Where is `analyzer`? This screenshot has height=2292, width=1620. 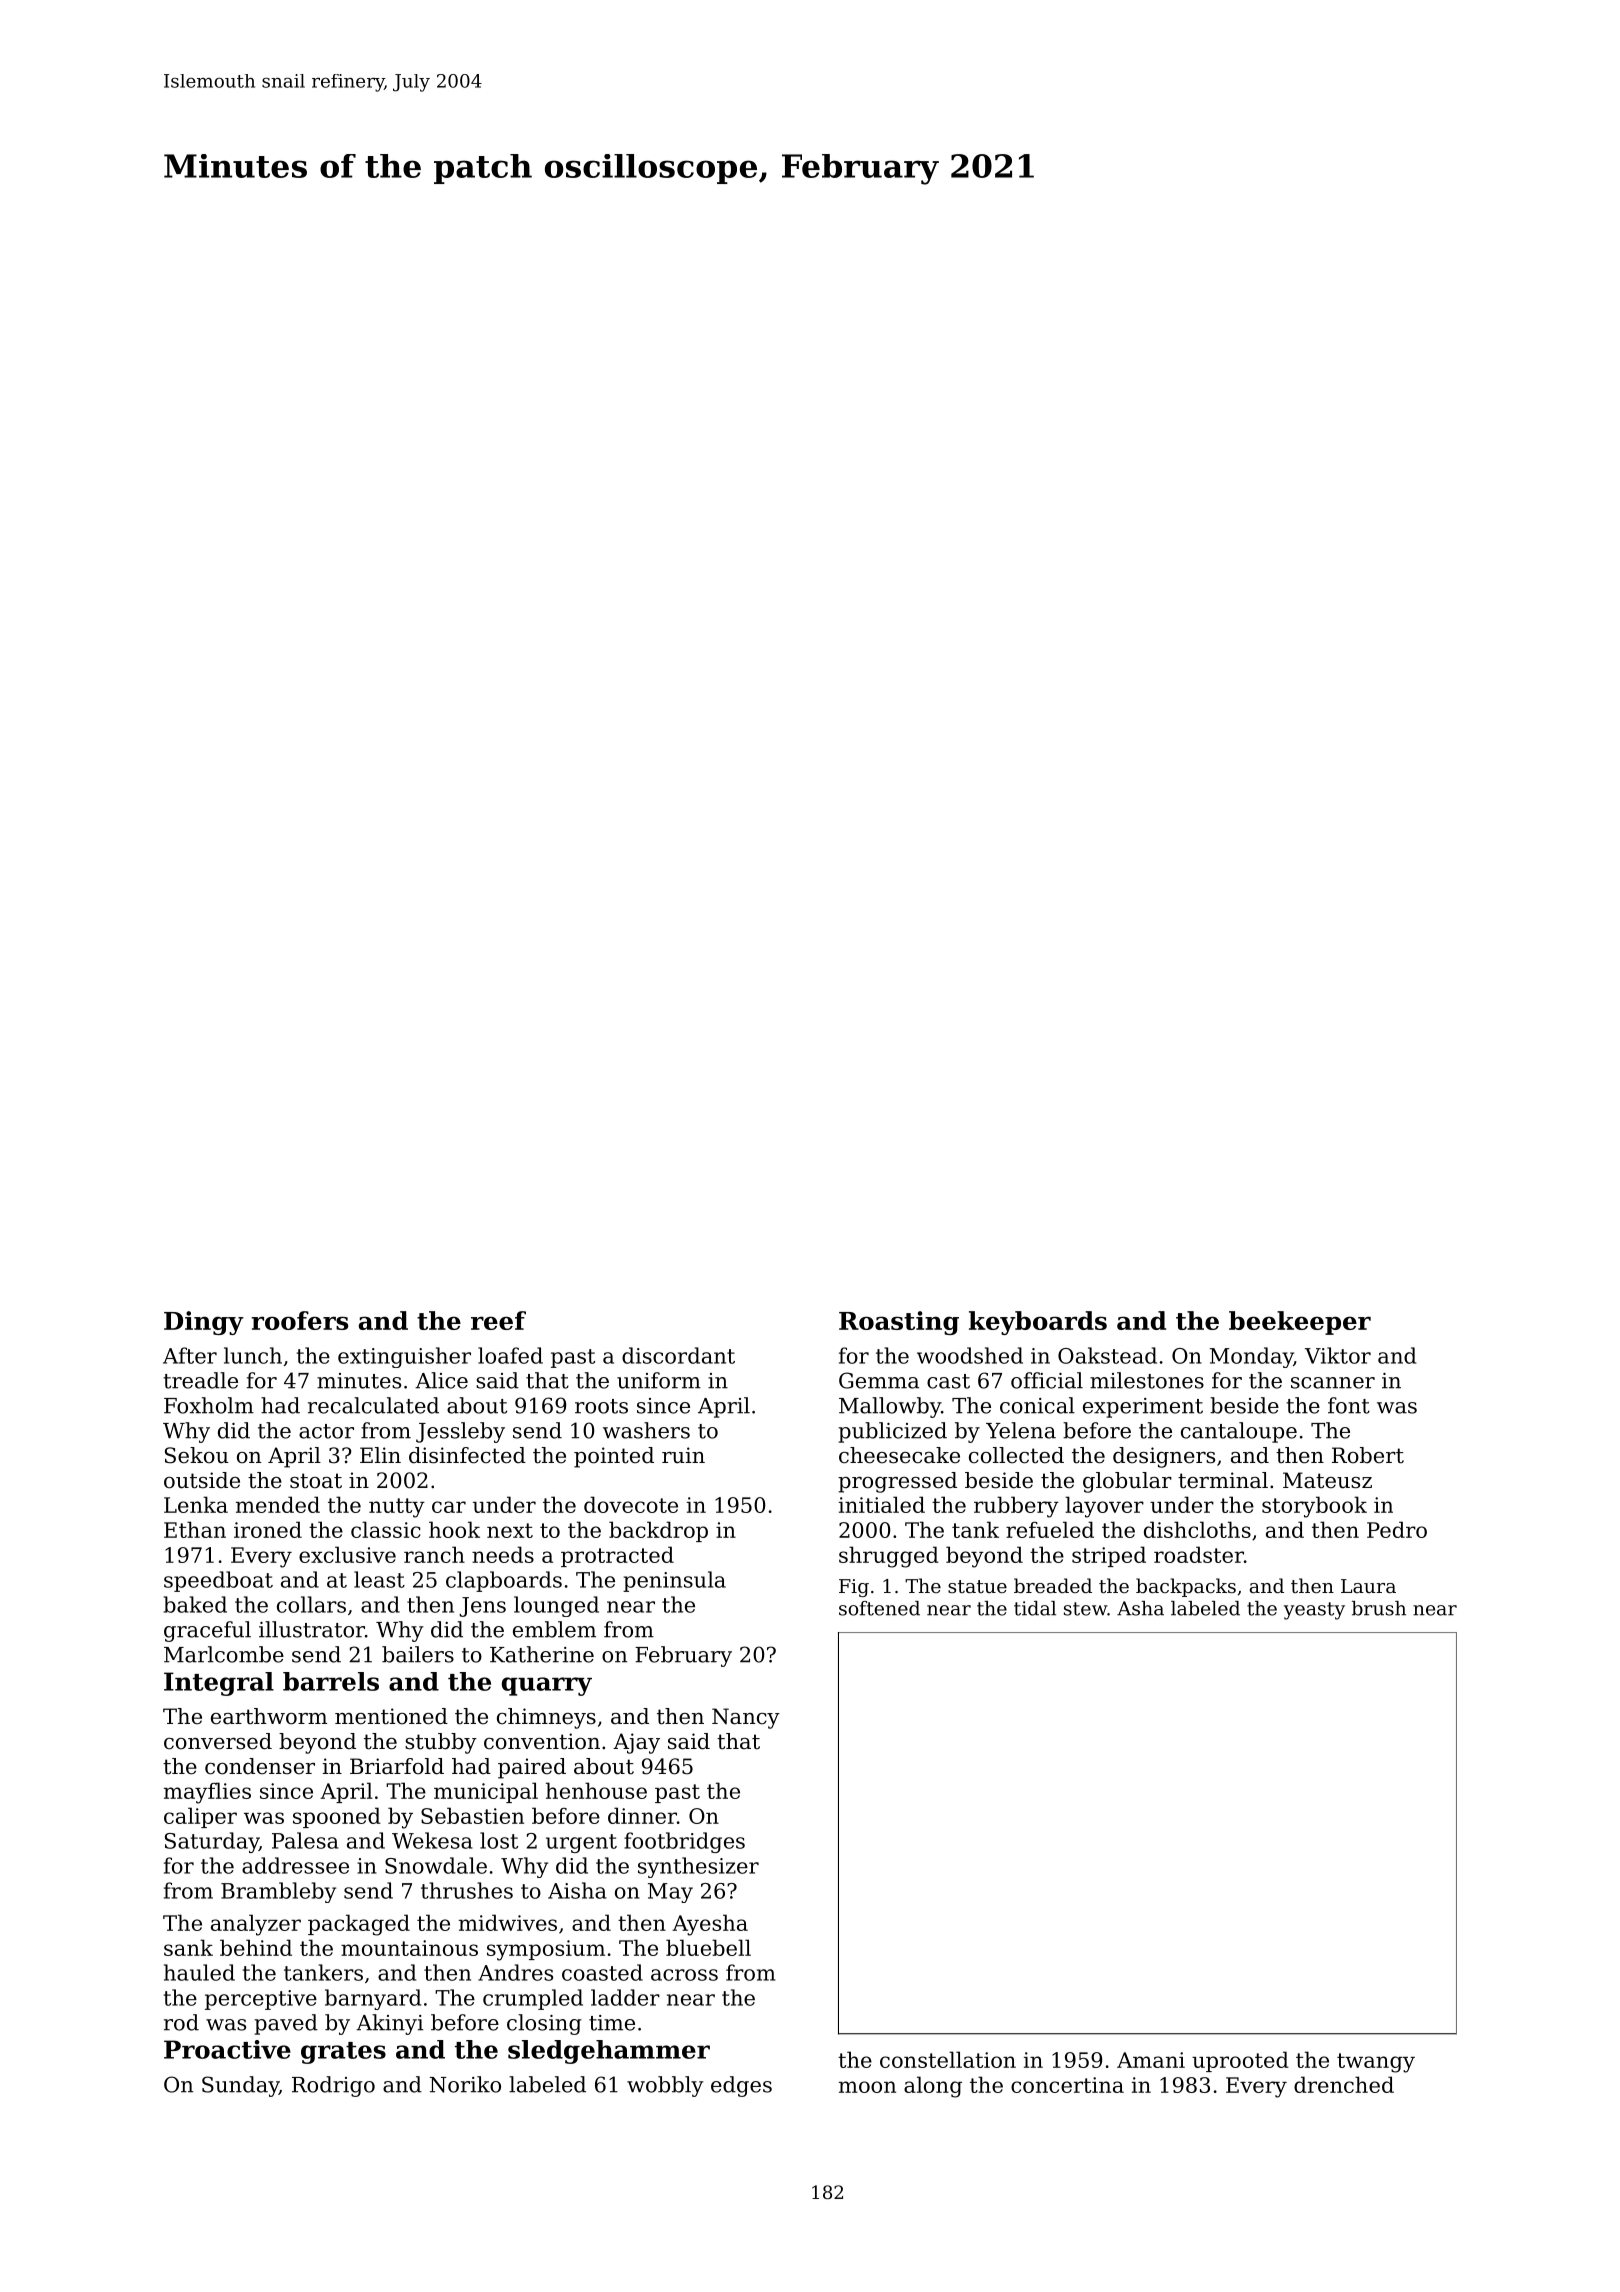 analyzer is located at coordinates (256, 1925).
